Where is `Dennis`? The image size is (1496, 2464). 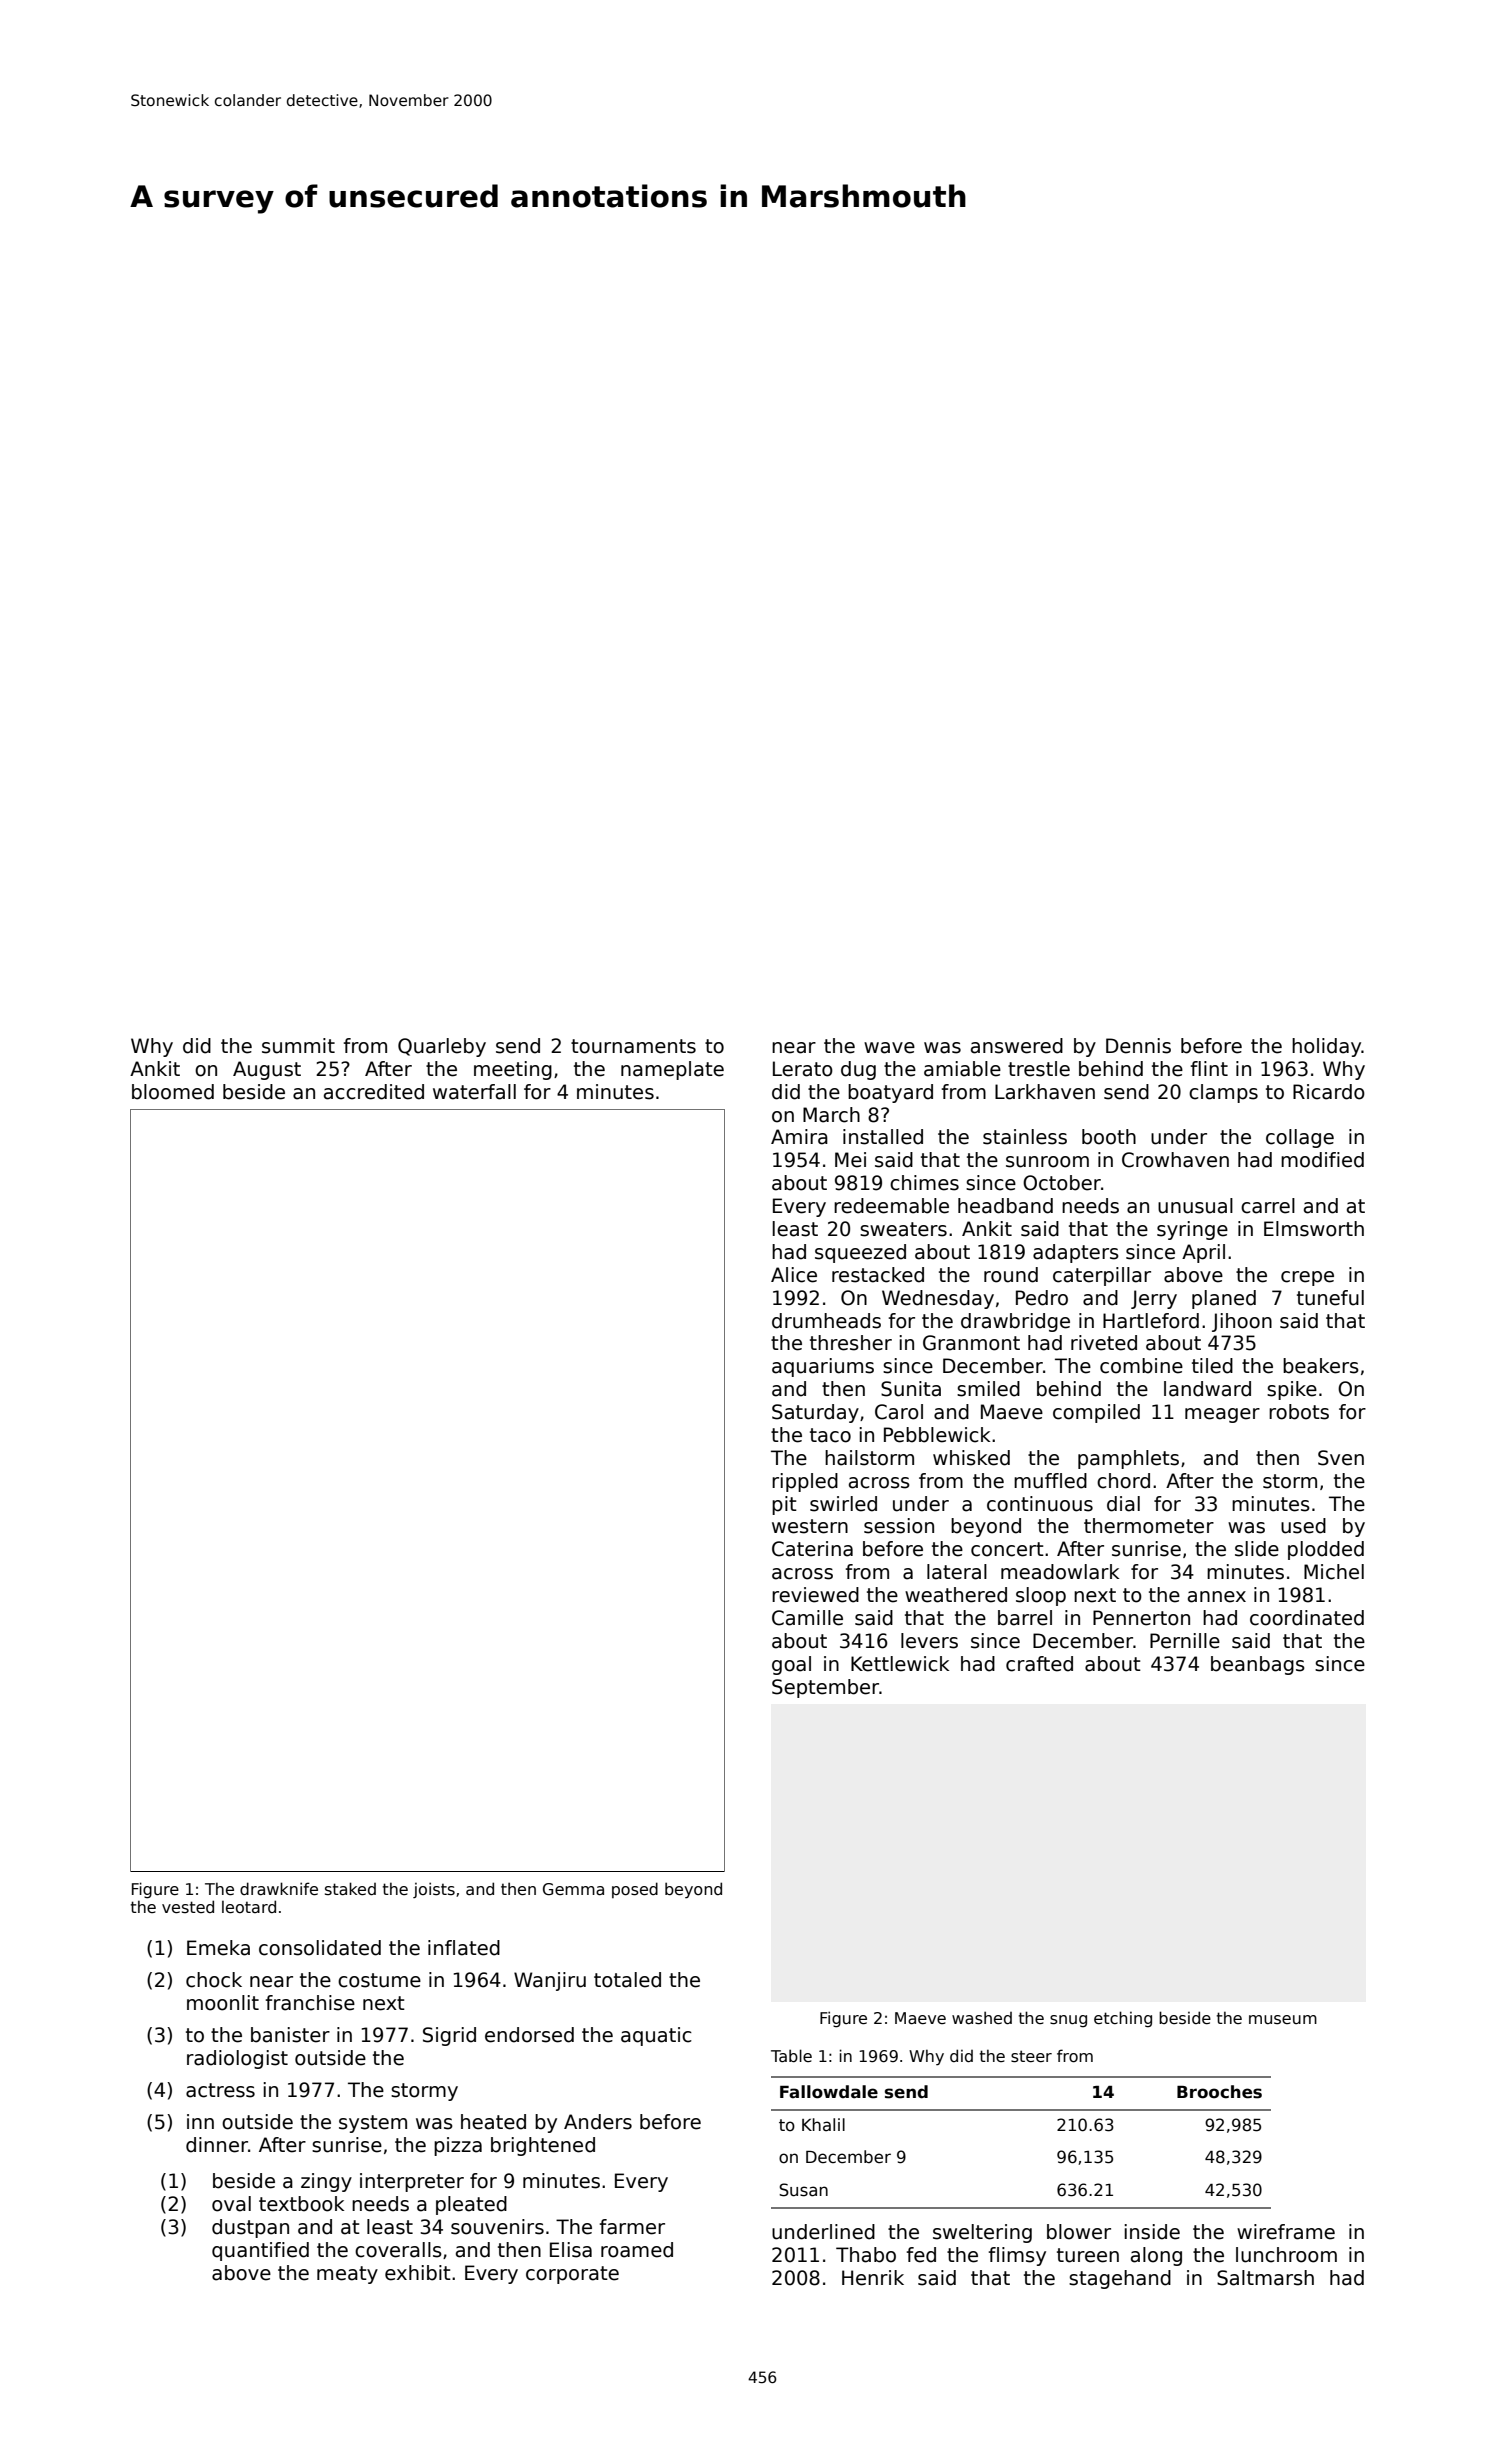
Dennis is located at coordinates (1138, 1046).
